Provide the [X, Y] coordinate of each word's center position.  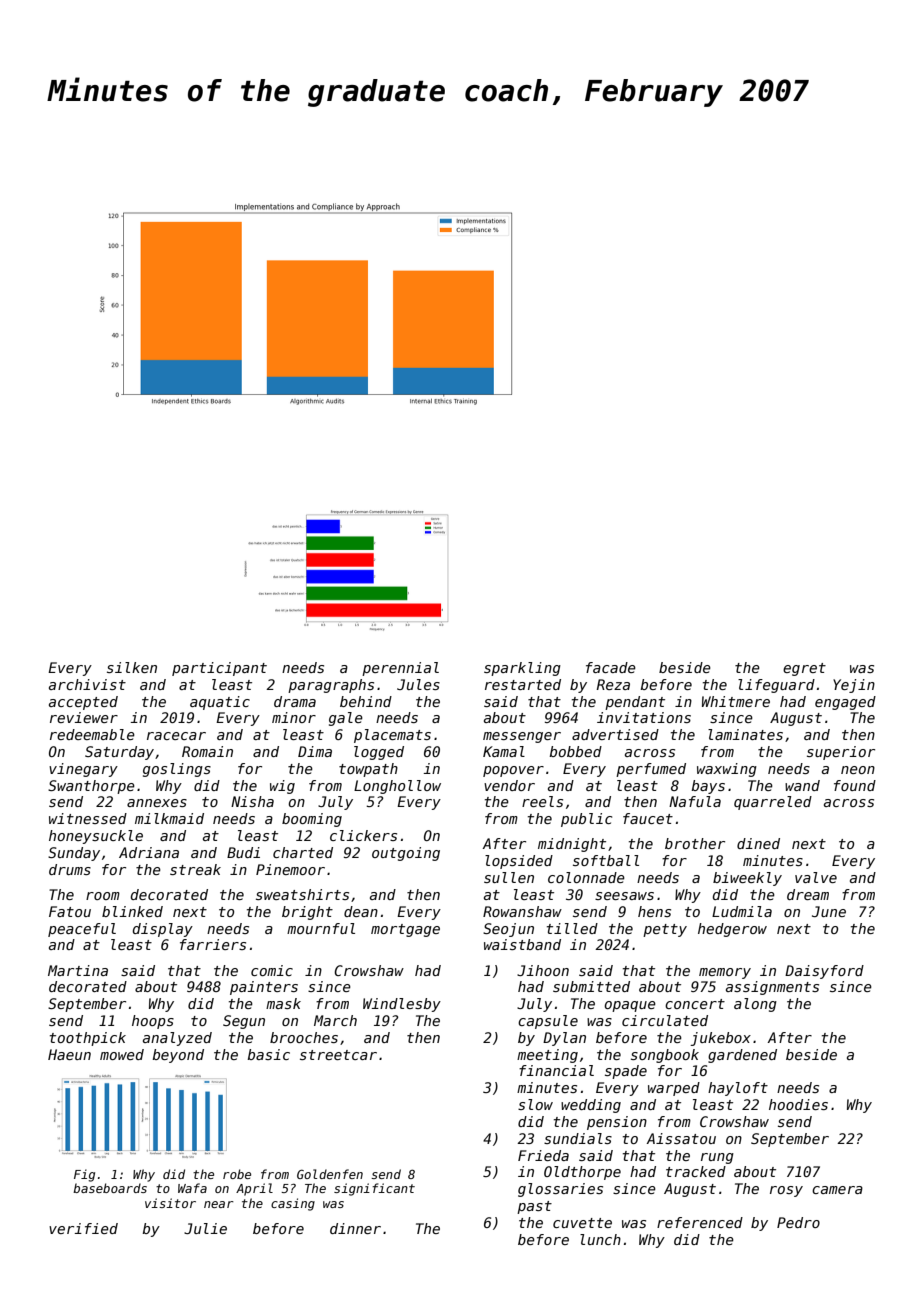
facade [611, 667]
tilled [572, 928]
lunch [600, 1239]
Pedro [798, 1222]
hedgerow [732, 930]
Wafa [192, 1188]
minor [294, 717]
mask [283, 1003]
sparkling [522, 669]
